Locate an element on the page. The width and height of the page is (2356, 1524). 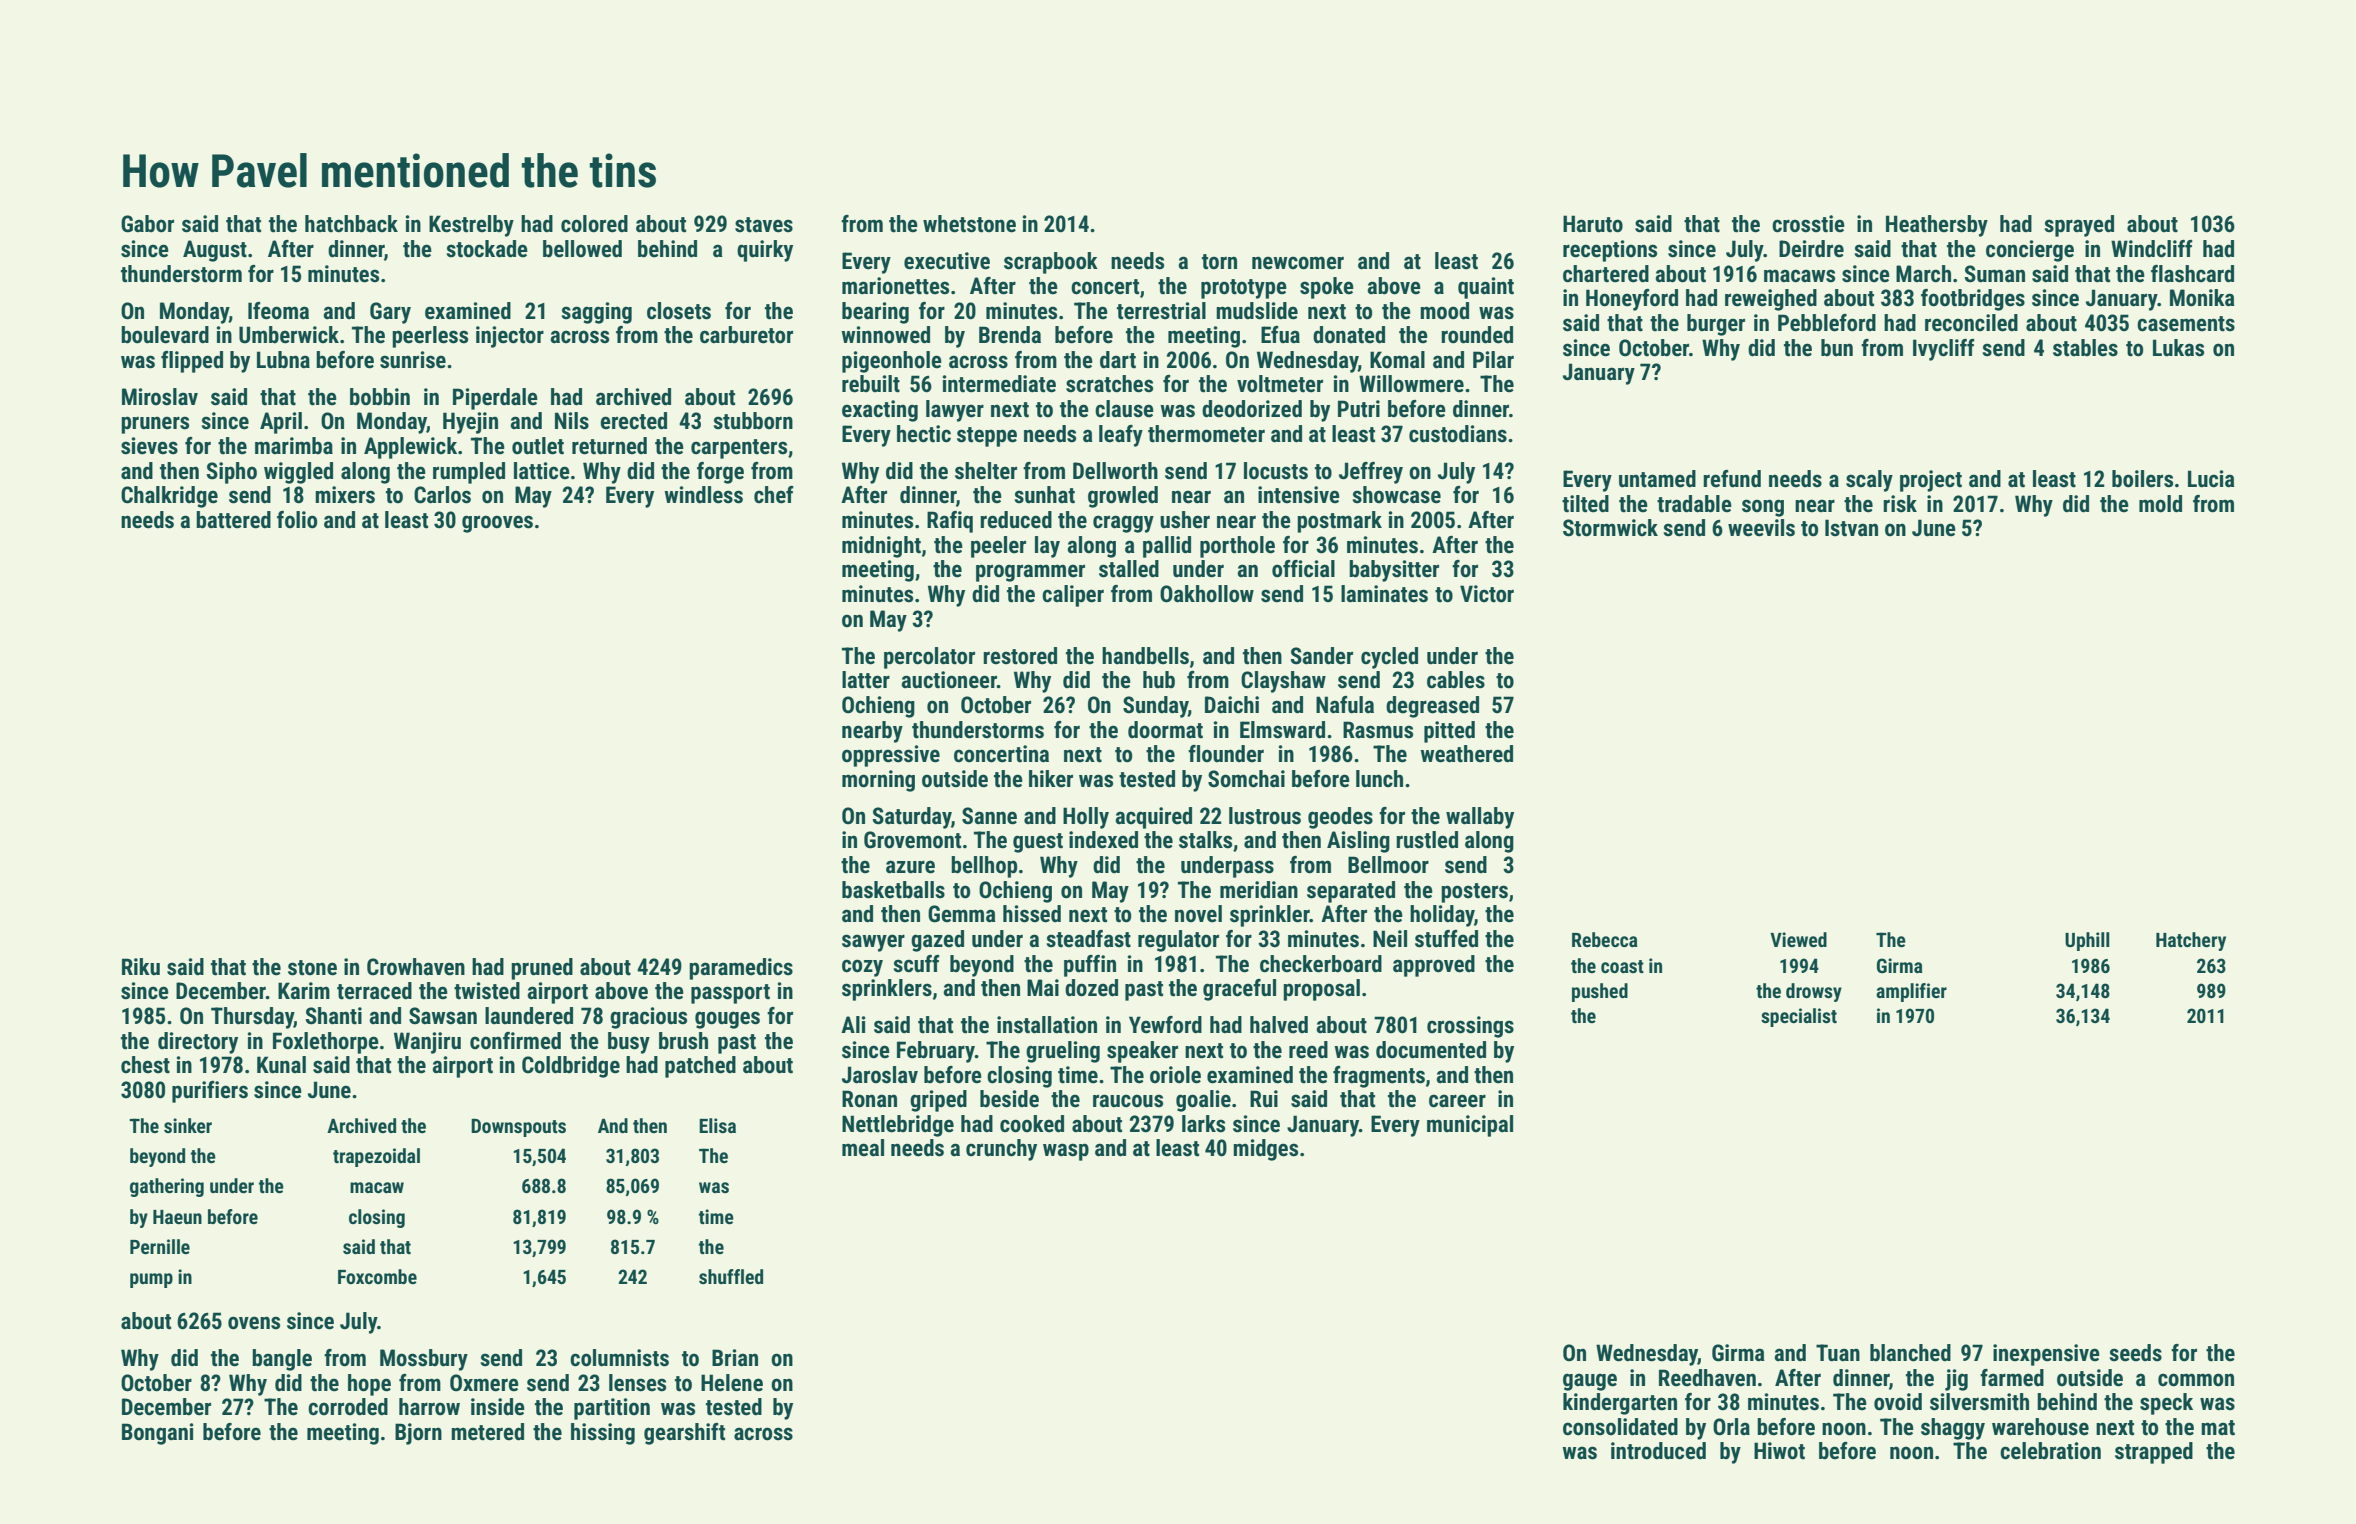
Gabor is located at coordinates (147, 224).
